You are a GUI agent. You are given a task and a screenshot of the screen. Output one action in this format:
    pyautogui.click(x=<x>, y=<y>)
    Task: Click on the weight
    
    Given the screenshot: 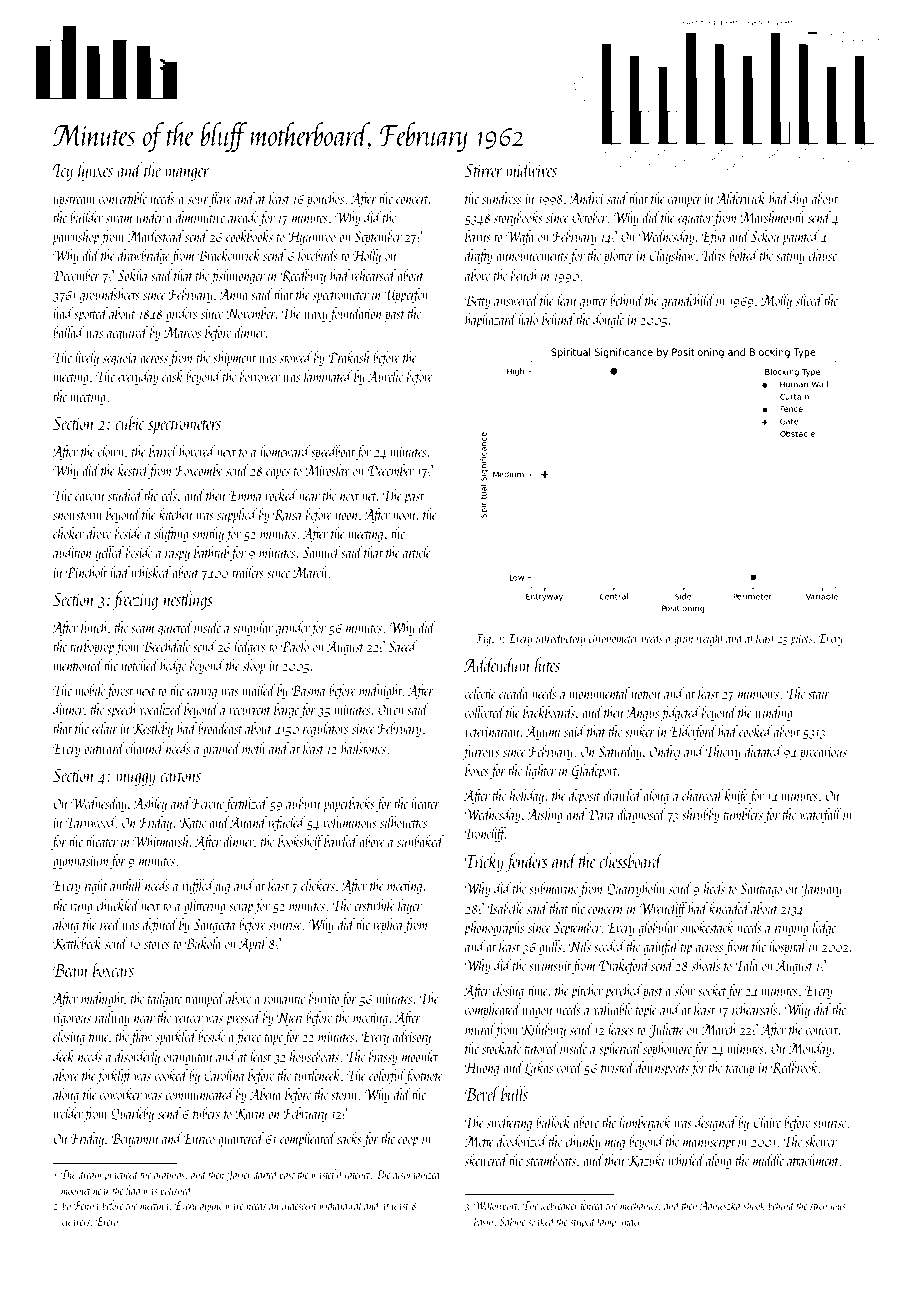 What is the action you would take?
    pyautogui.click(x=710, y=639)
